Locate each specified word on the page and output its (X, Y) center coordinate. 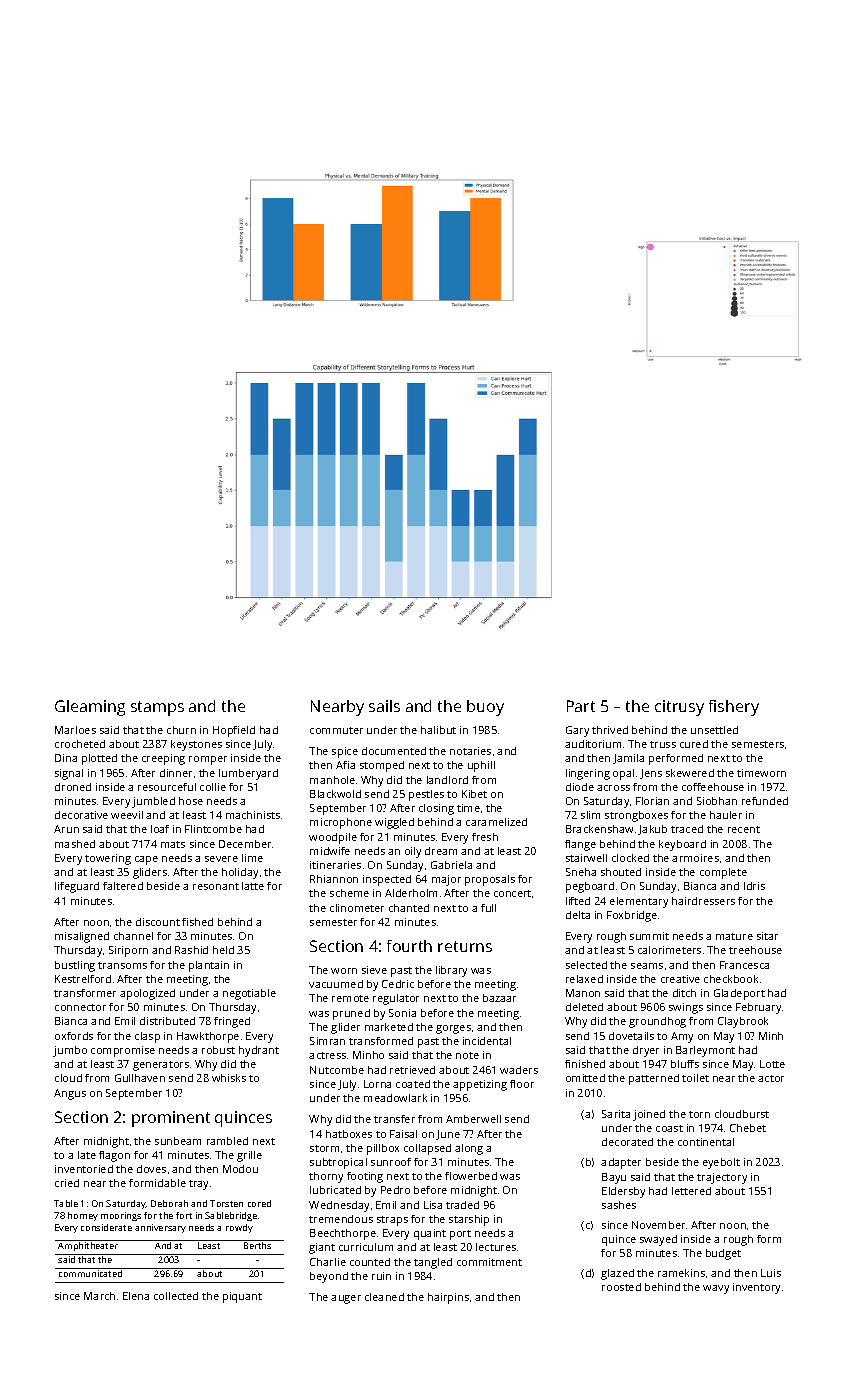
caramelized (496, 822)
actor (771, 1078)
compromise (123, 1051)
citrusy (679, 708)
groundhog (657, 1022)
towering (108, 859)
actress (327, 1055)
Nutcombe (337, 1070)
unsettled (714, 730)
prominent (171, 1119)
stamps (157, 708)
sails (384, 706)
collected (176, 1296)
